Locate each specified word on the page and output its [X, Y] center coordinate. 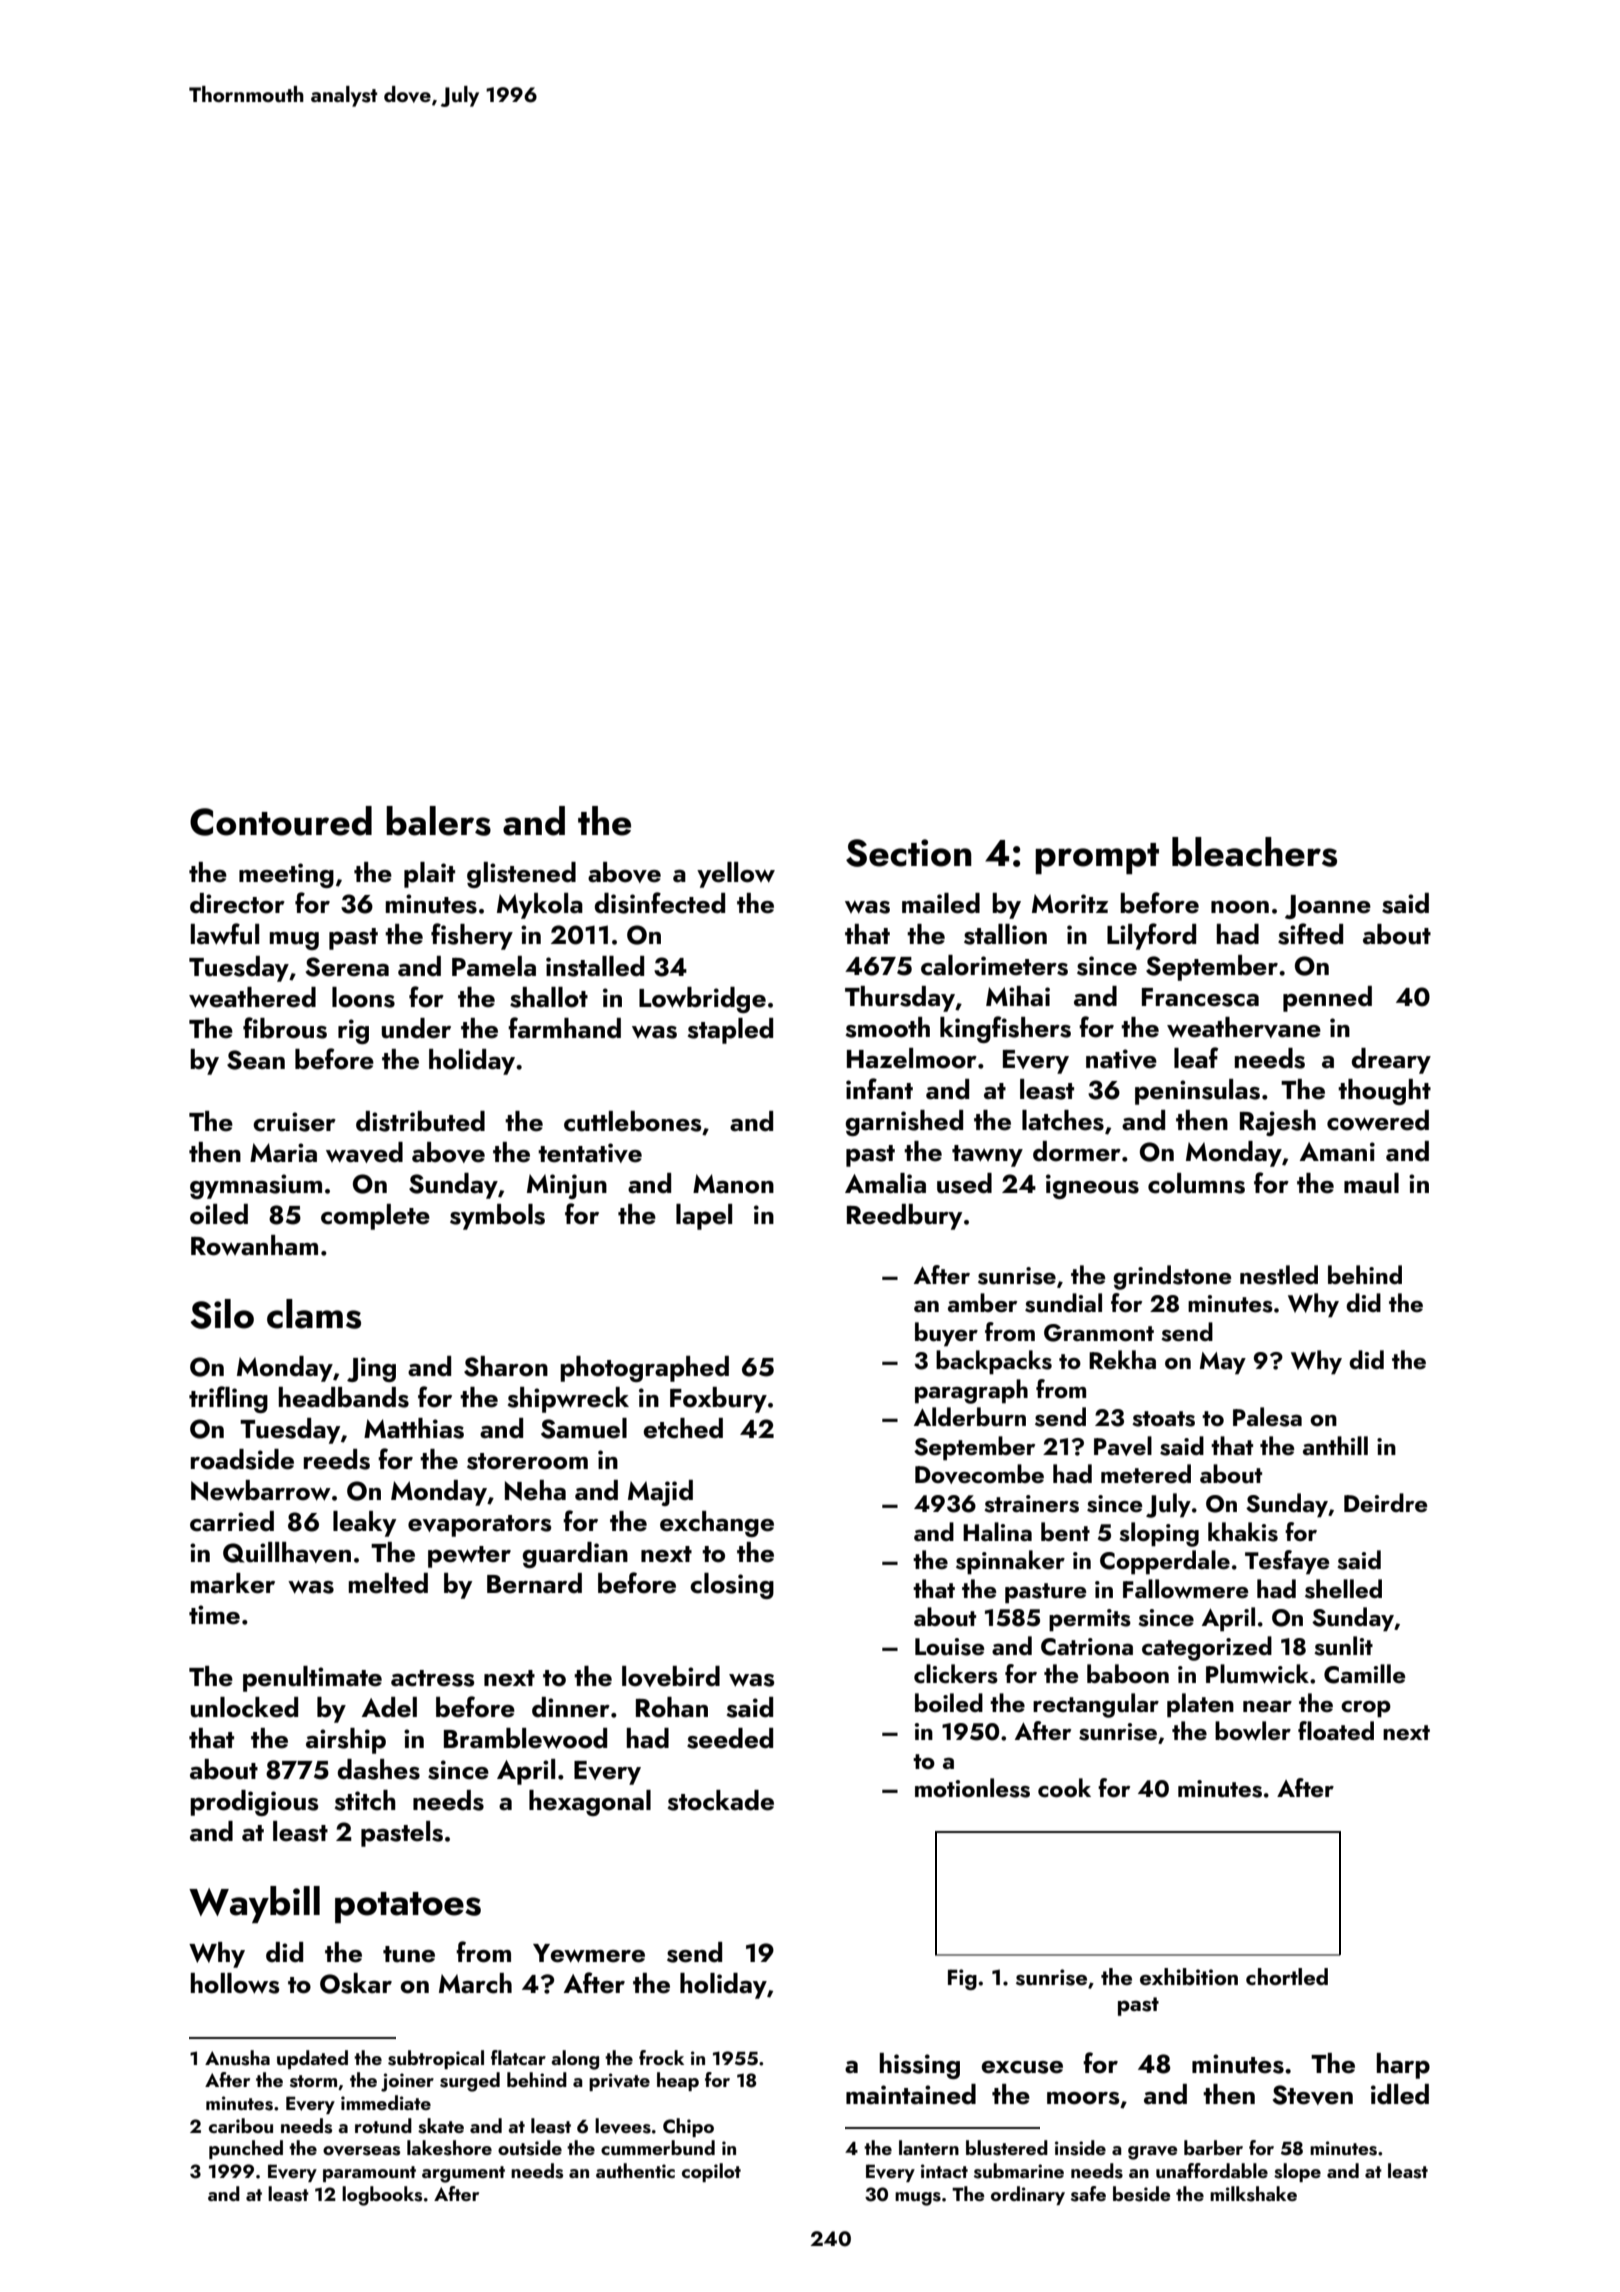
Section [909, 853]
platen [1200, 1705]
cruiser [294, 1122]
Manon [733, 1184]
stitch [365, 1800]
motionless [972, 1788]
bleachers [1254, 852]
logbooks [382, 2196]
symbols [497, 1217]
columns [1196, 1183]
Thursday [900, 999]
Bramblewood [525, 1738]
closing [732, 1586]
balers [438, 821]
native [1121, 1059]
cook [1064, 1787]
